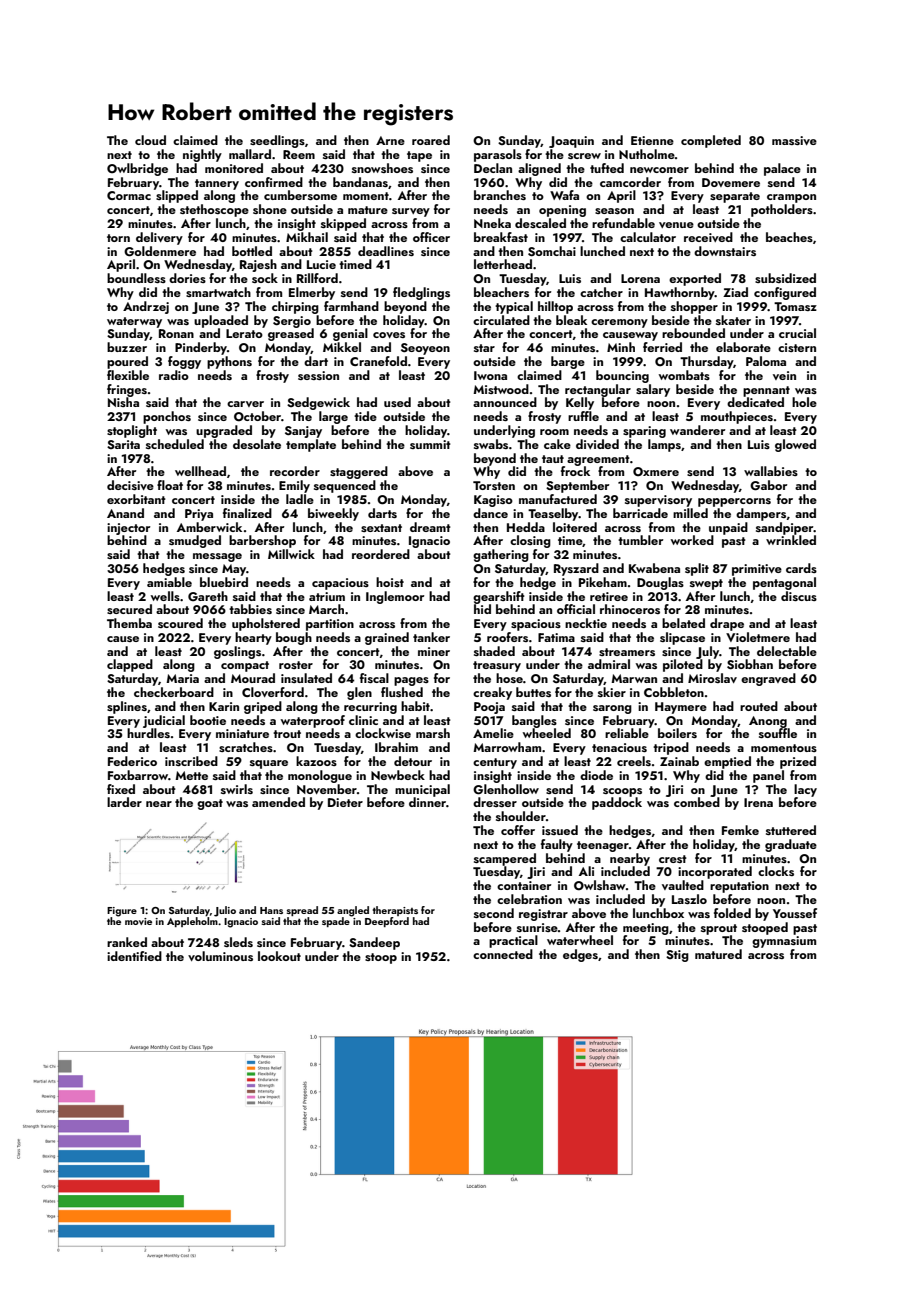 This screenshot has height=1308, width=924. Describe the element at coordinates (422, 790) in the screenshot. I see `municipal` at that location.
